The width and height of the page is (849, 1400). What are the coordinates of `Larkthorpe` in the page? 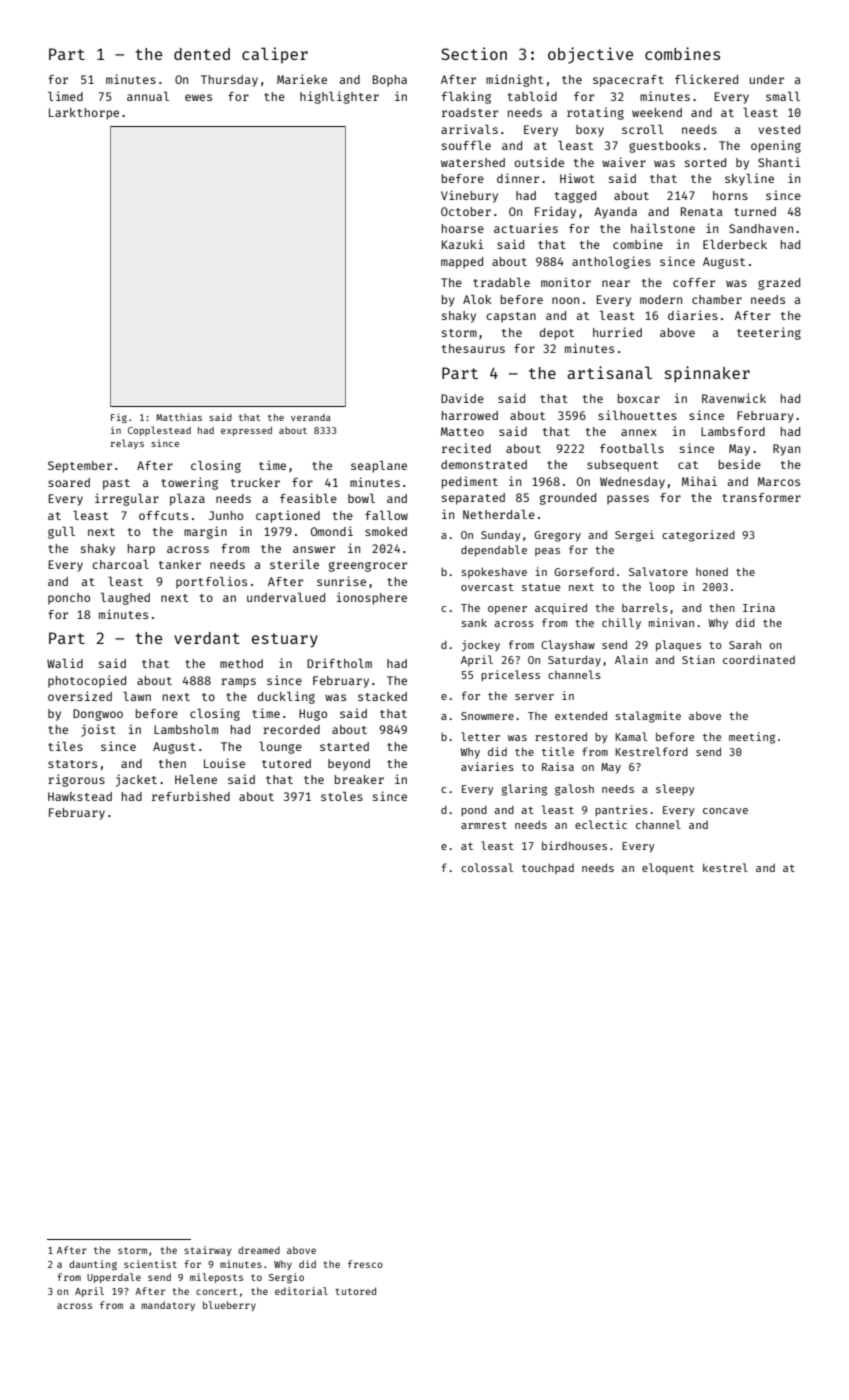 It's located at (84, 114).
